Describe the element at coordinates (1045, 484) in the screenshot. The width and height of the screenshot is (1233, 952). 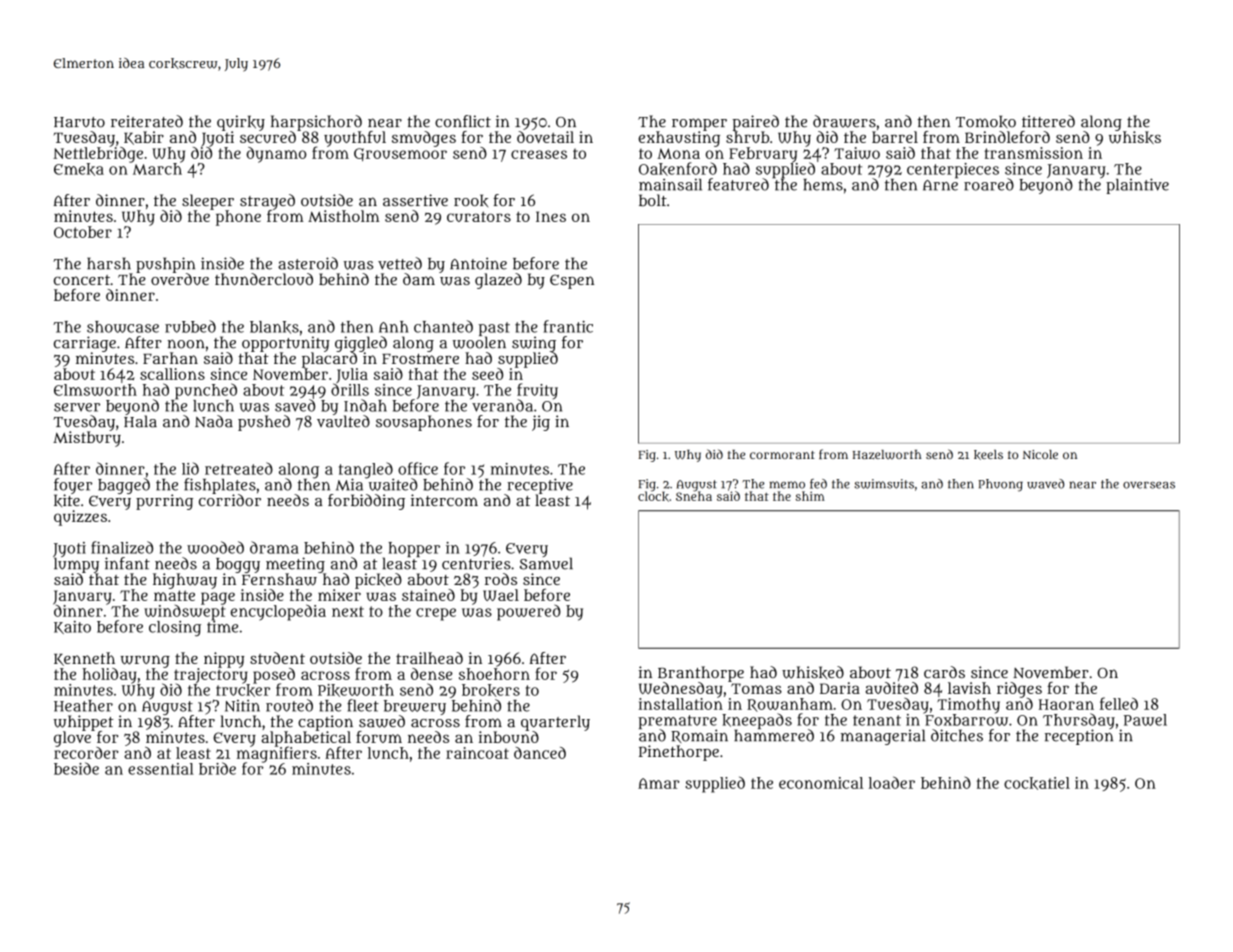
I see `waved` at that location.
